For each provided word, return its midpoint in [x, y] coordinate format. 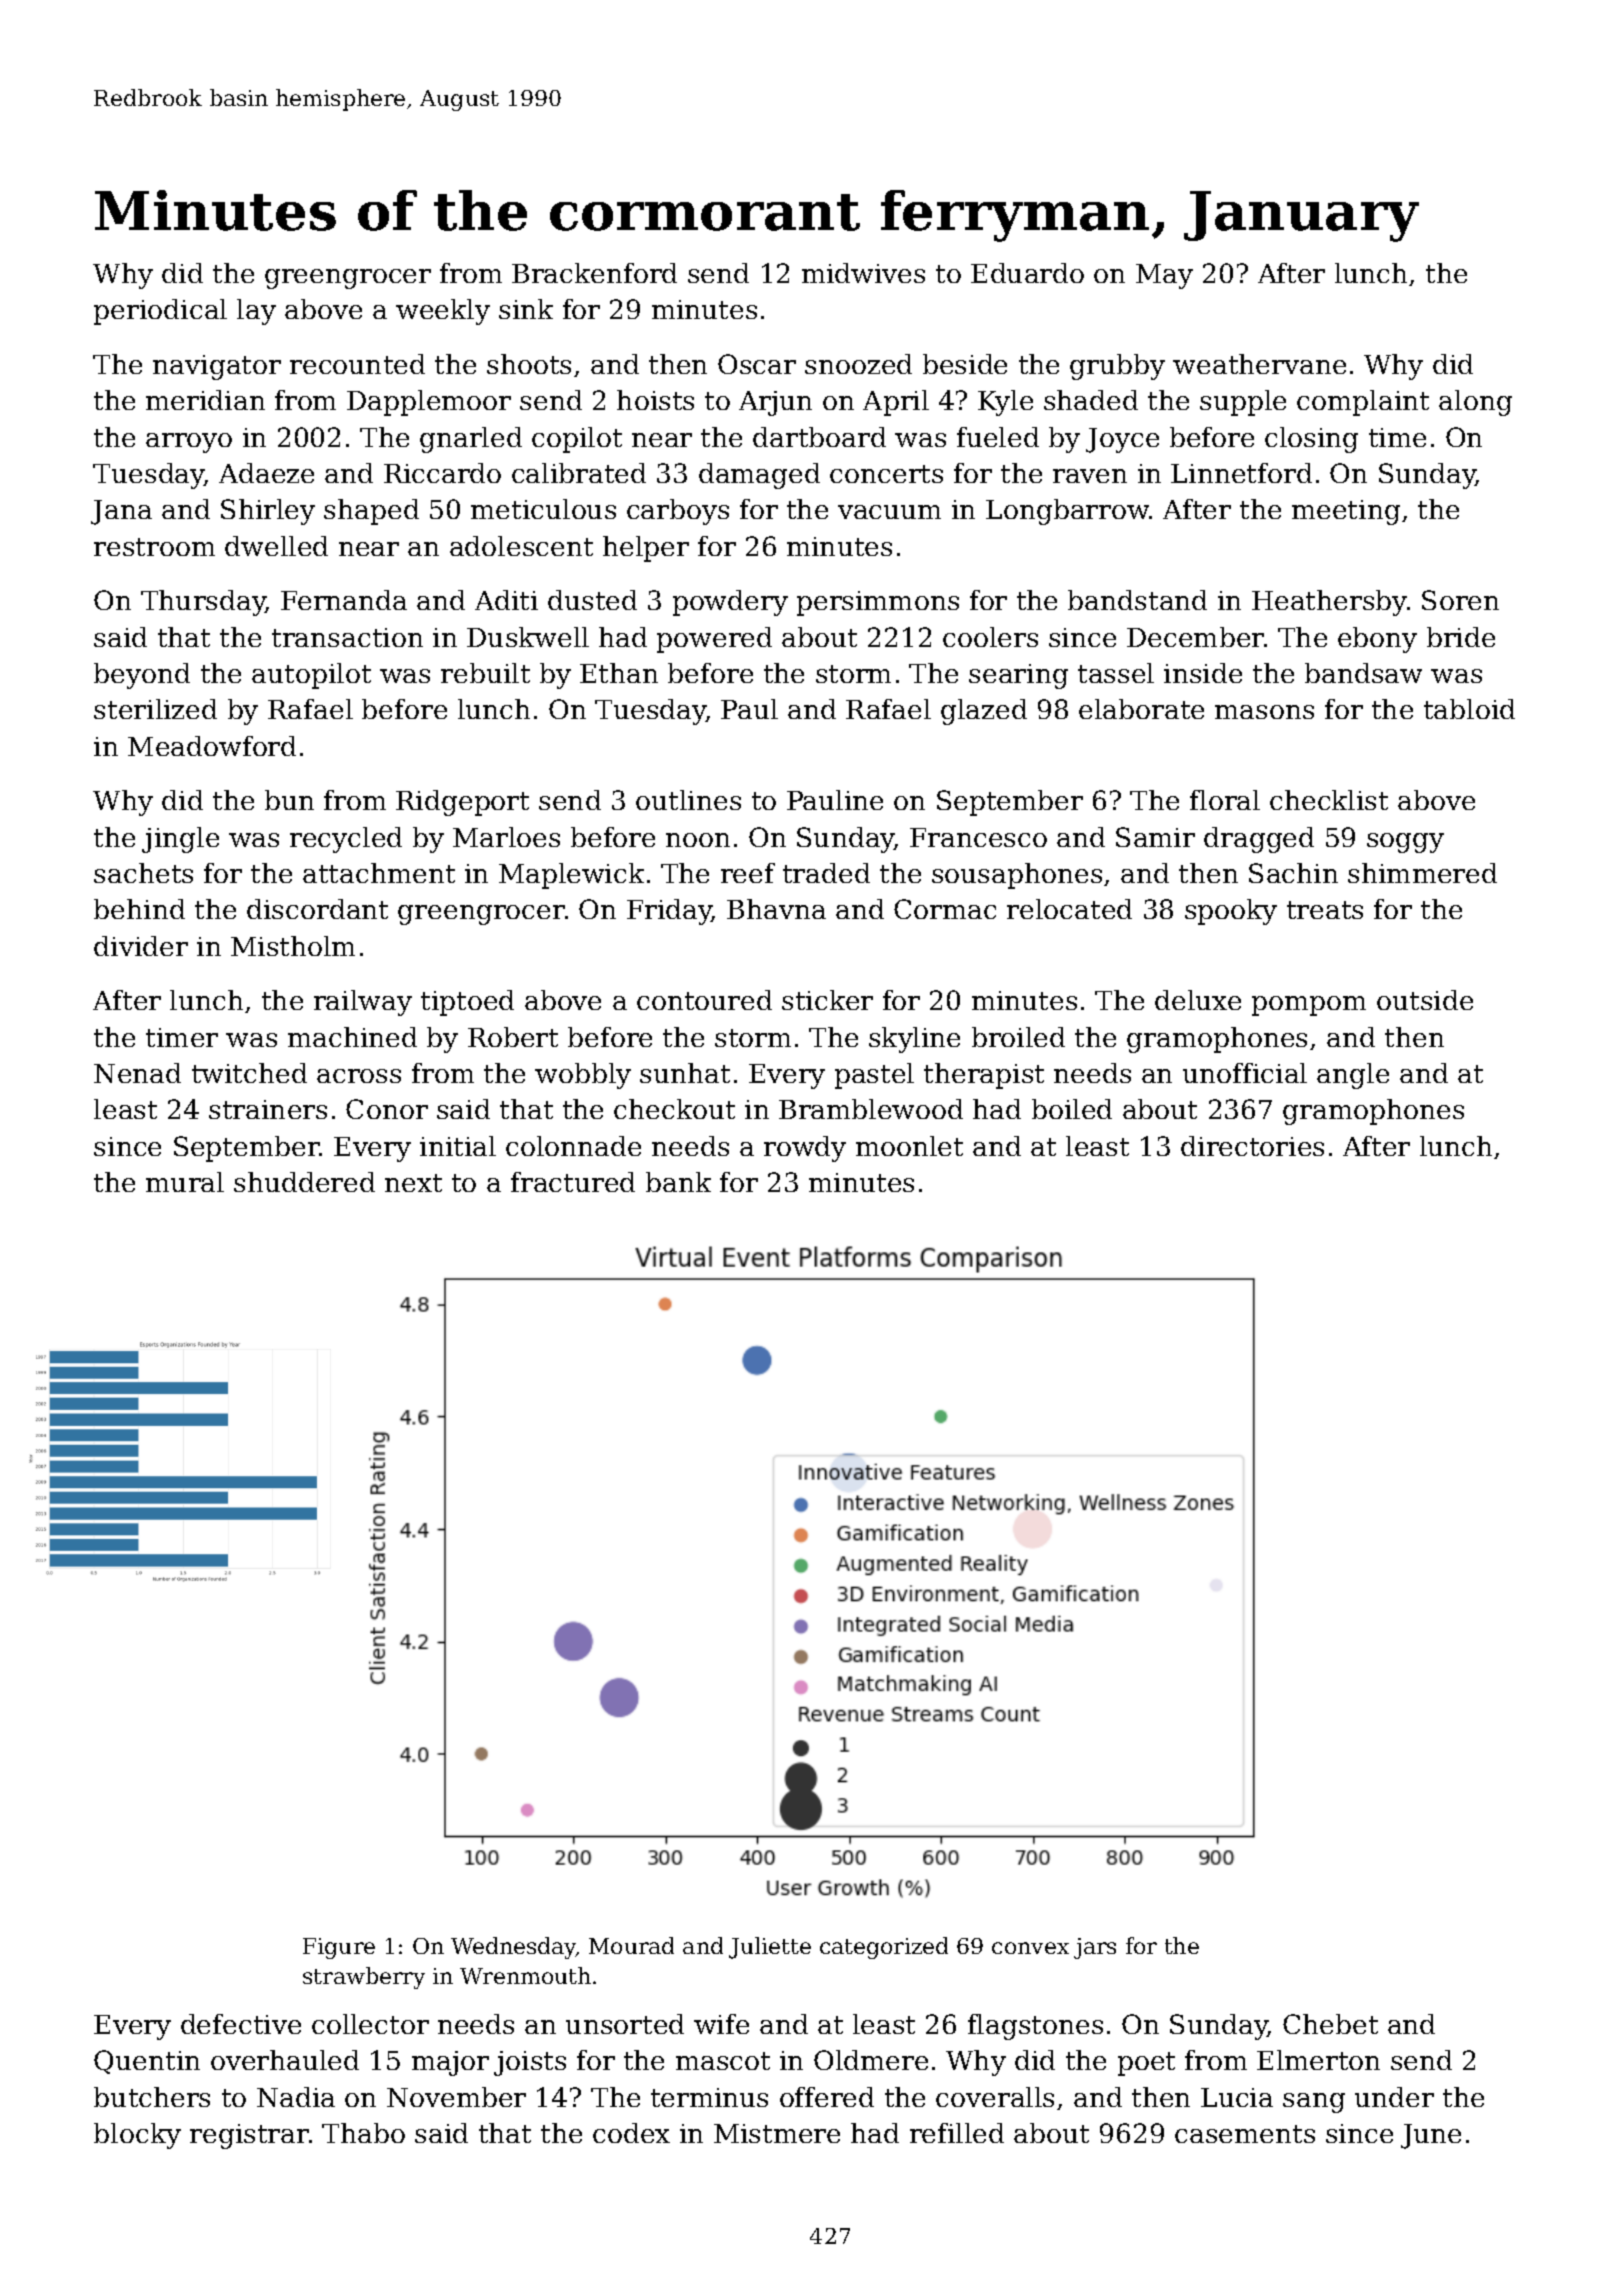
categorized [884, 1948]
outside [1425, 1000]
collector [370, 2024]
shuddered [304, 1182]
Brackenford [594, 273]
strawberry [364, 1978]
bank [678, 1182]
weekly [443, 312]
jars [1095, 1948]
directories [1252, 1146]
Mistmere [777, 2133]
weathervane [1259, 364]
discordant [317, 909]
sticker [827, 1000]
